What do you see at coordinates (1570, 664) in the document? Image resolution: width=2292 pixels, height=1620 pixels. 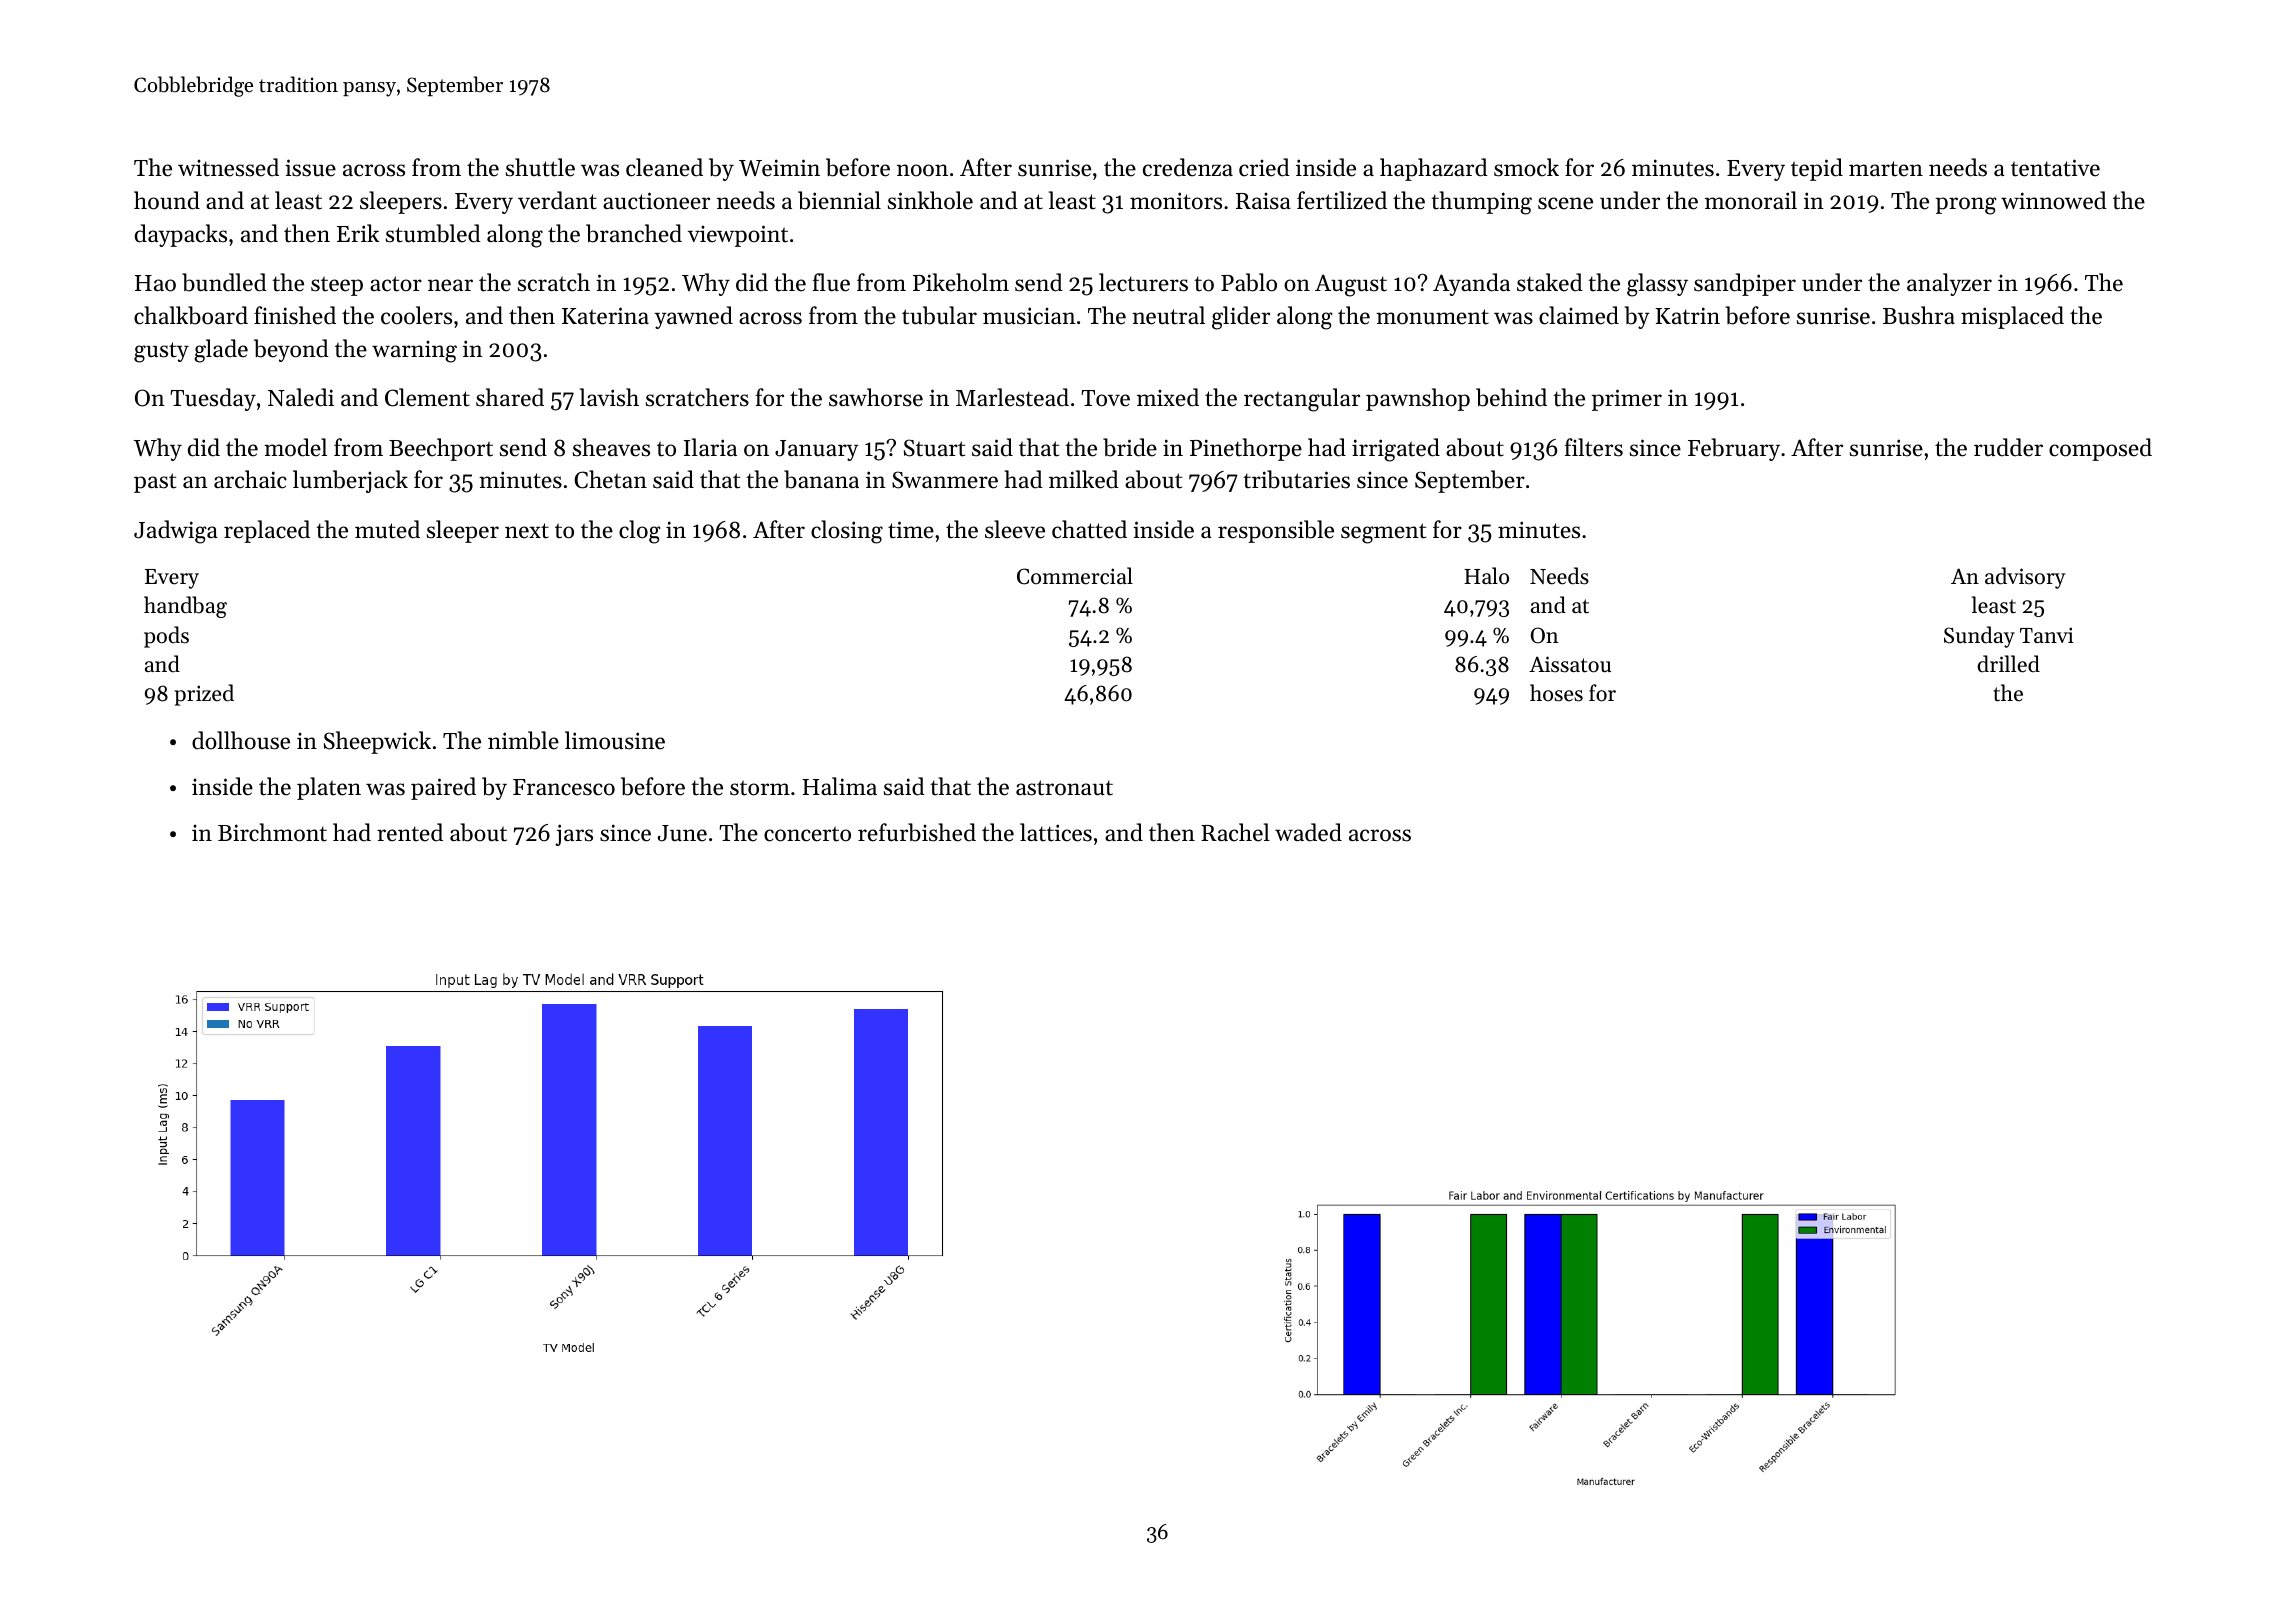 I see `Aissatou` at bounding box center [1570, 664].
